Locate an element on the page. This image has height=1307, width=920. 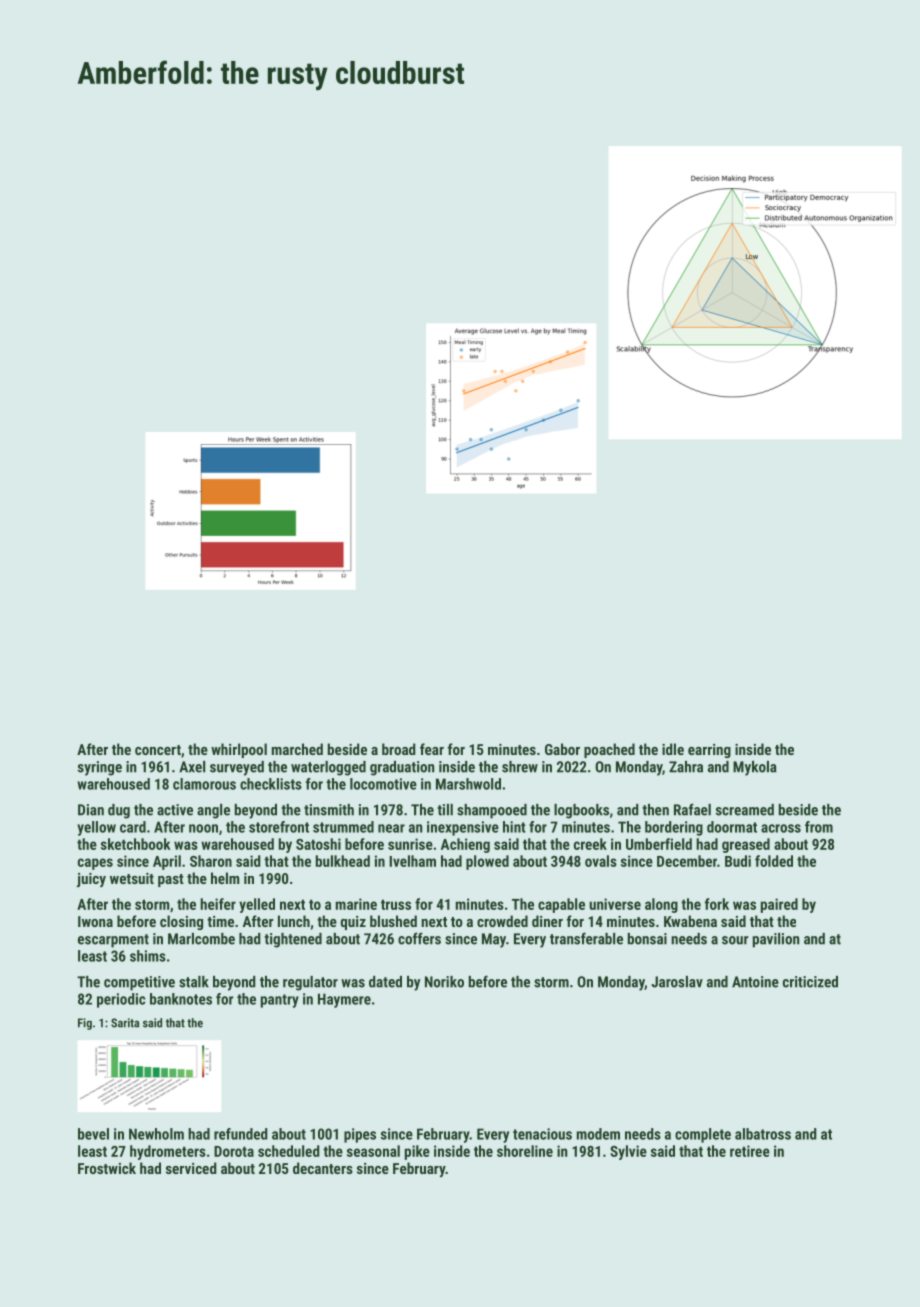
dated is located at coordinates (385, 982).
